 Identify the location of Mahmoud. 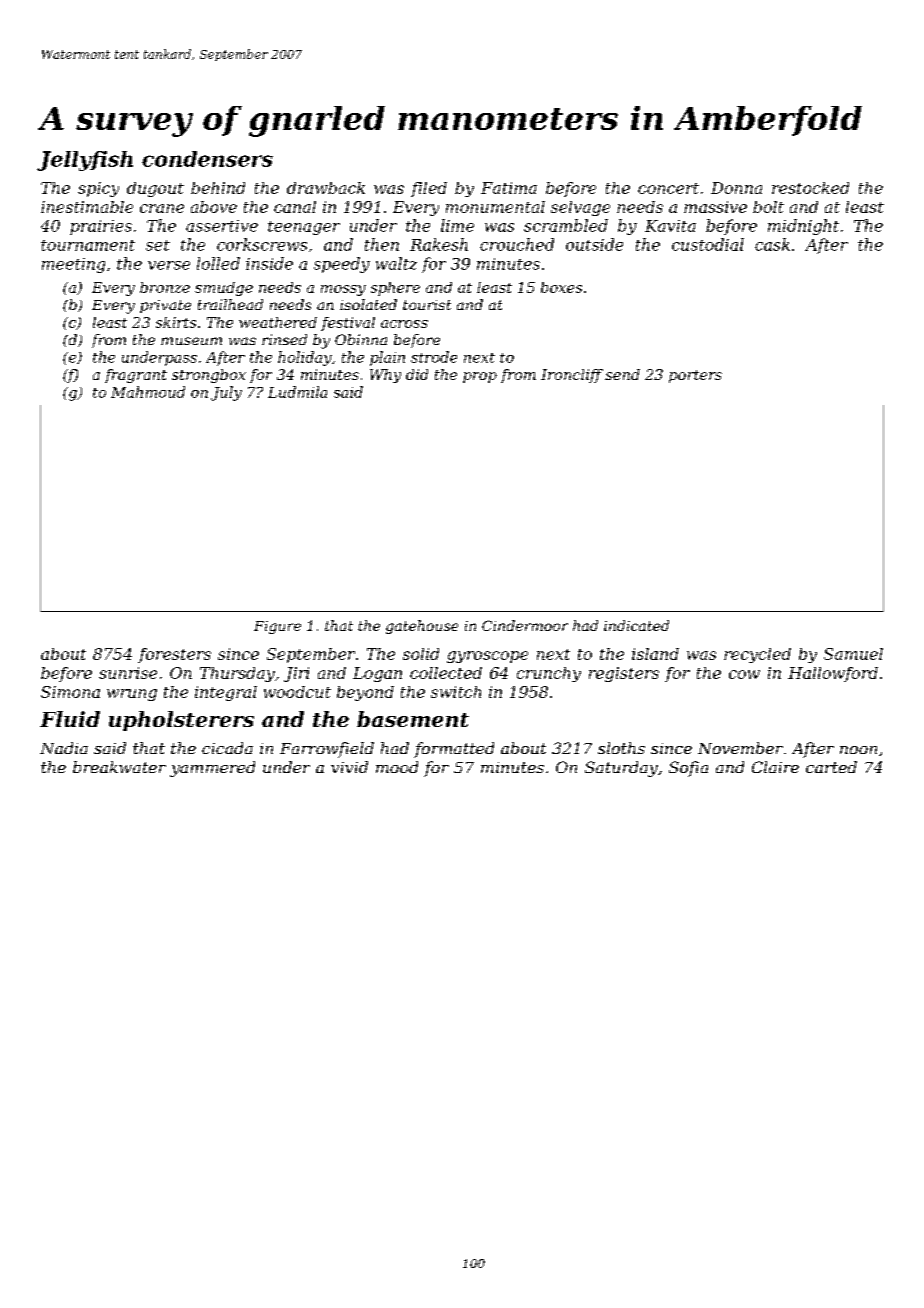
(148, 392).
